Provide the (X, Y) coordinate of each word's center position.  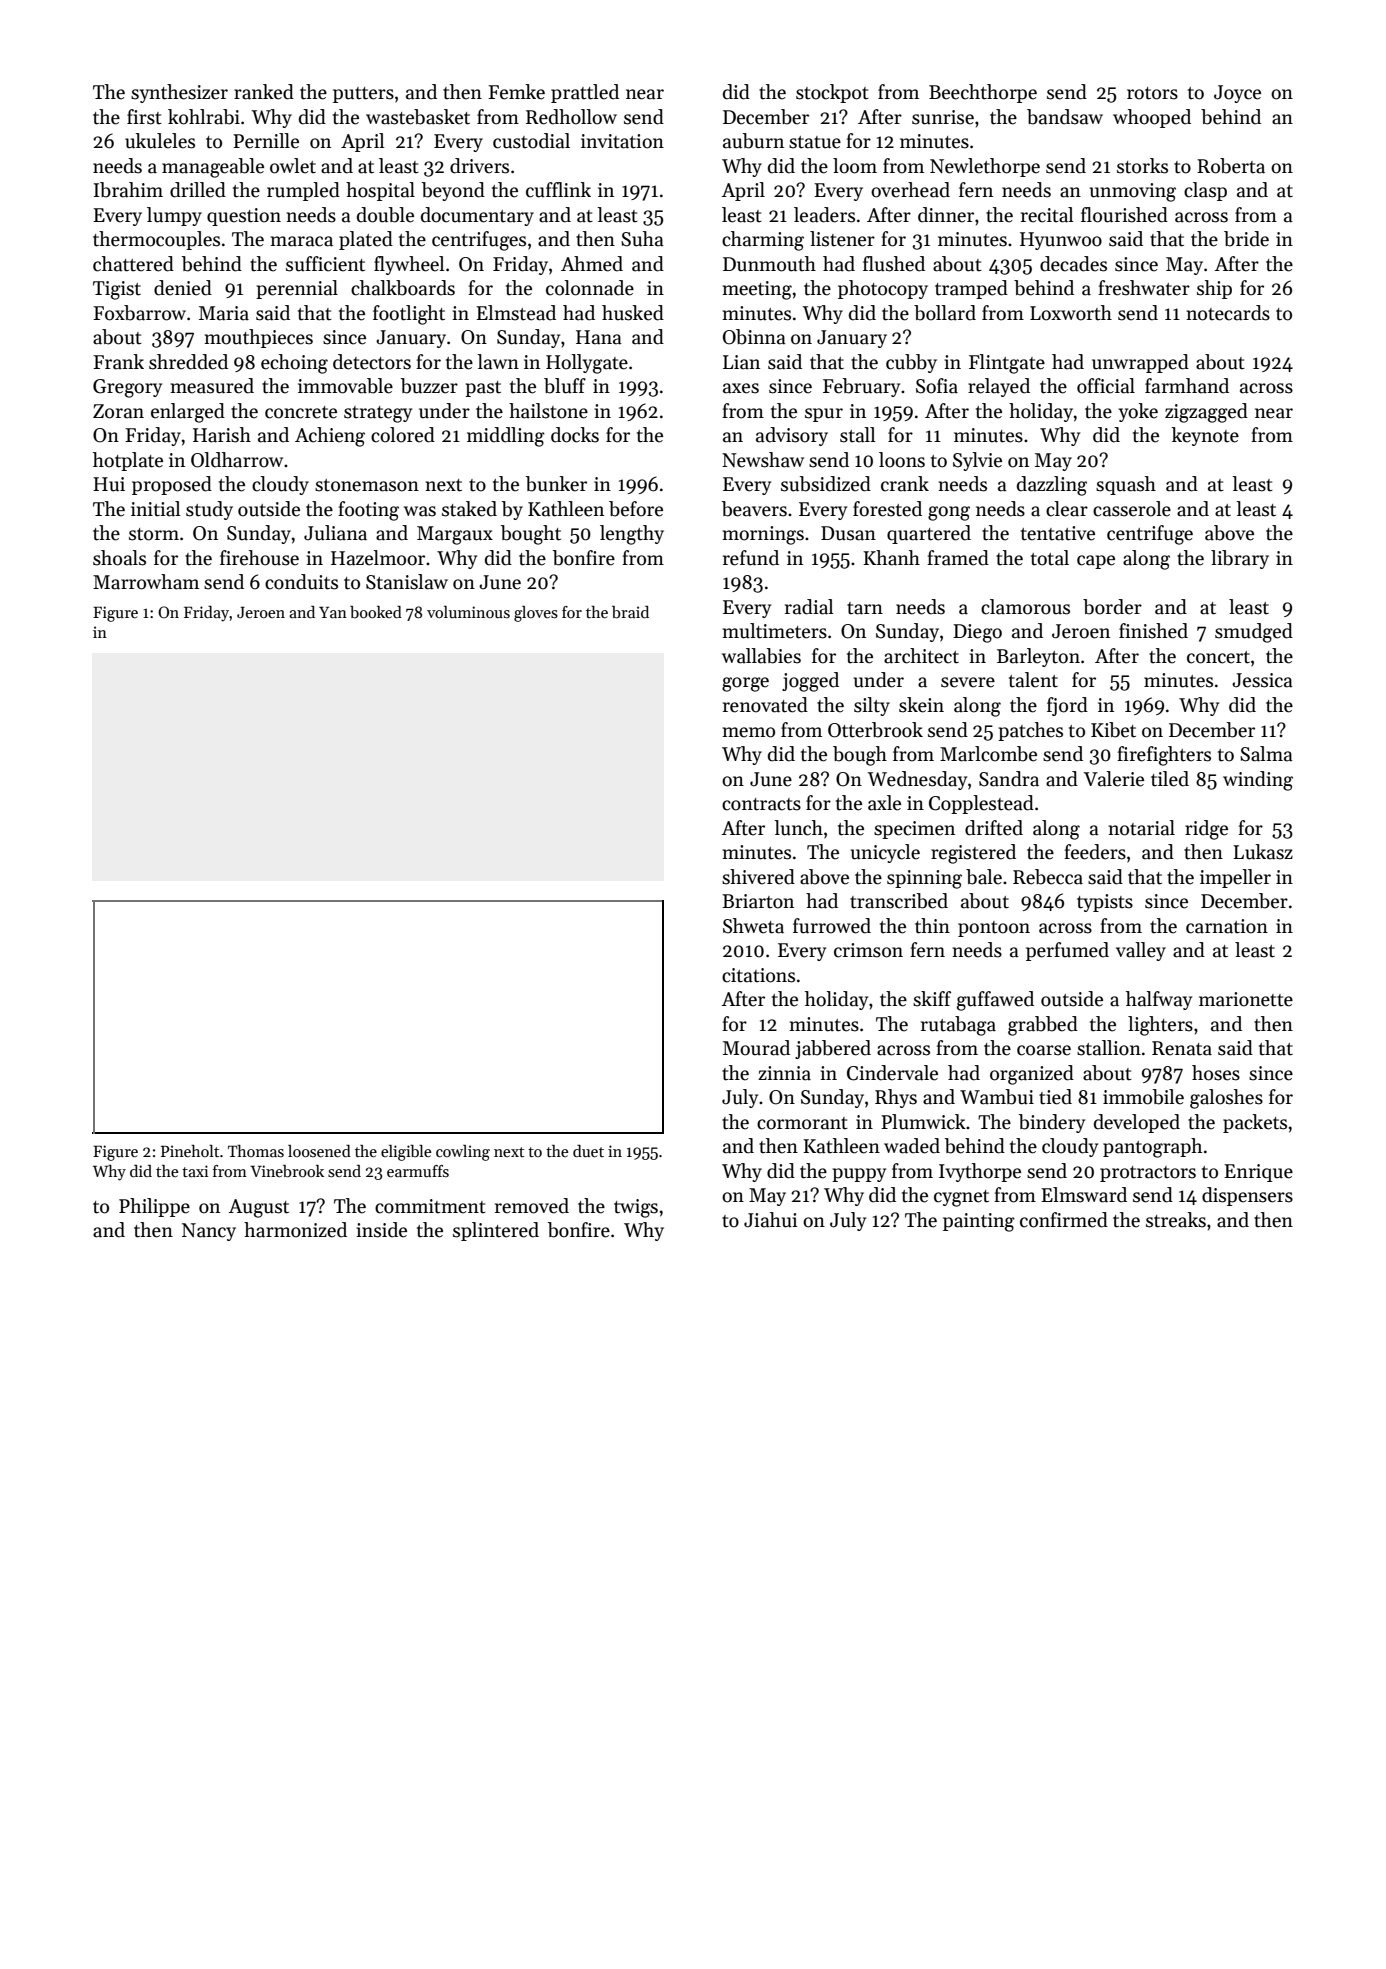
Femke (516, 92)
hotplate (128, 461)
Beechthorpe (983, 93)
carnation (1227, 926)
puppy (859, 1175)
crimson (868, 950)
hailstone (548, 411)
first (144, 117)
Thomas (256, 1151)
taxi (195, 1171)
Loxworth (1071, 313)
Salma (1266, 754)
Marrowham (146, 582)
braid (630, 612)
